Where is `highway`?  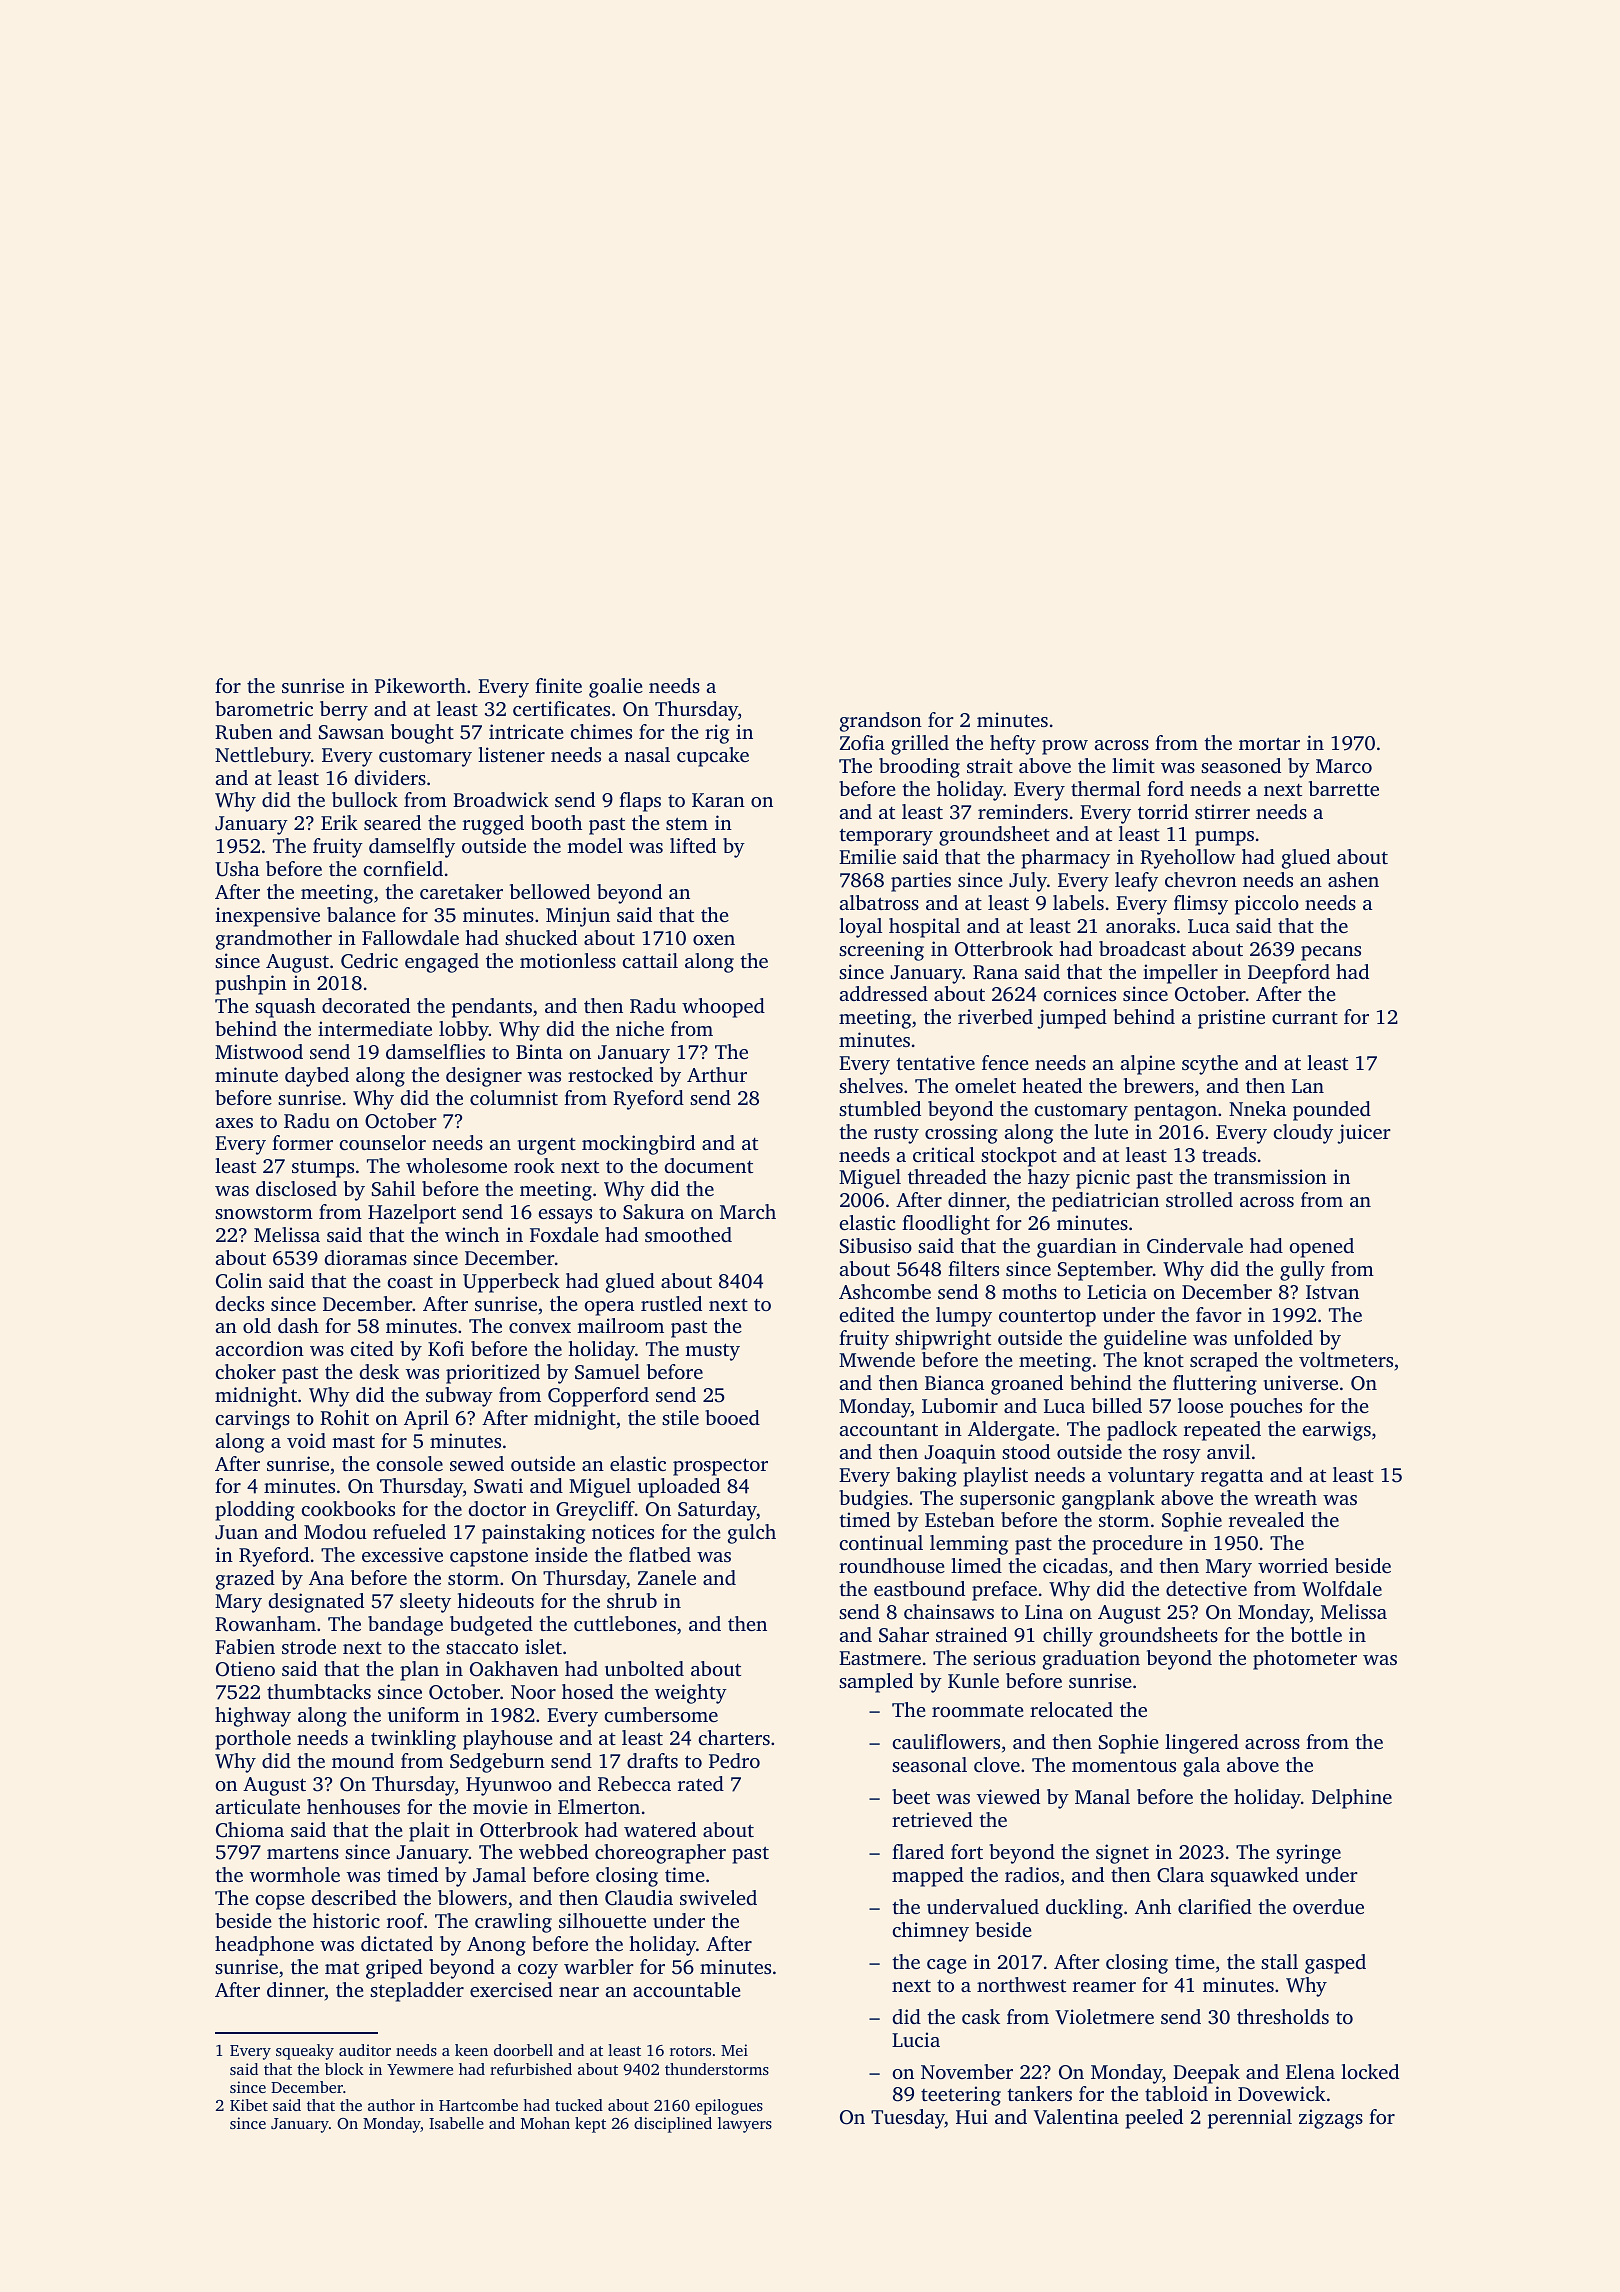
highway is located at coordinates (253, 1717).
